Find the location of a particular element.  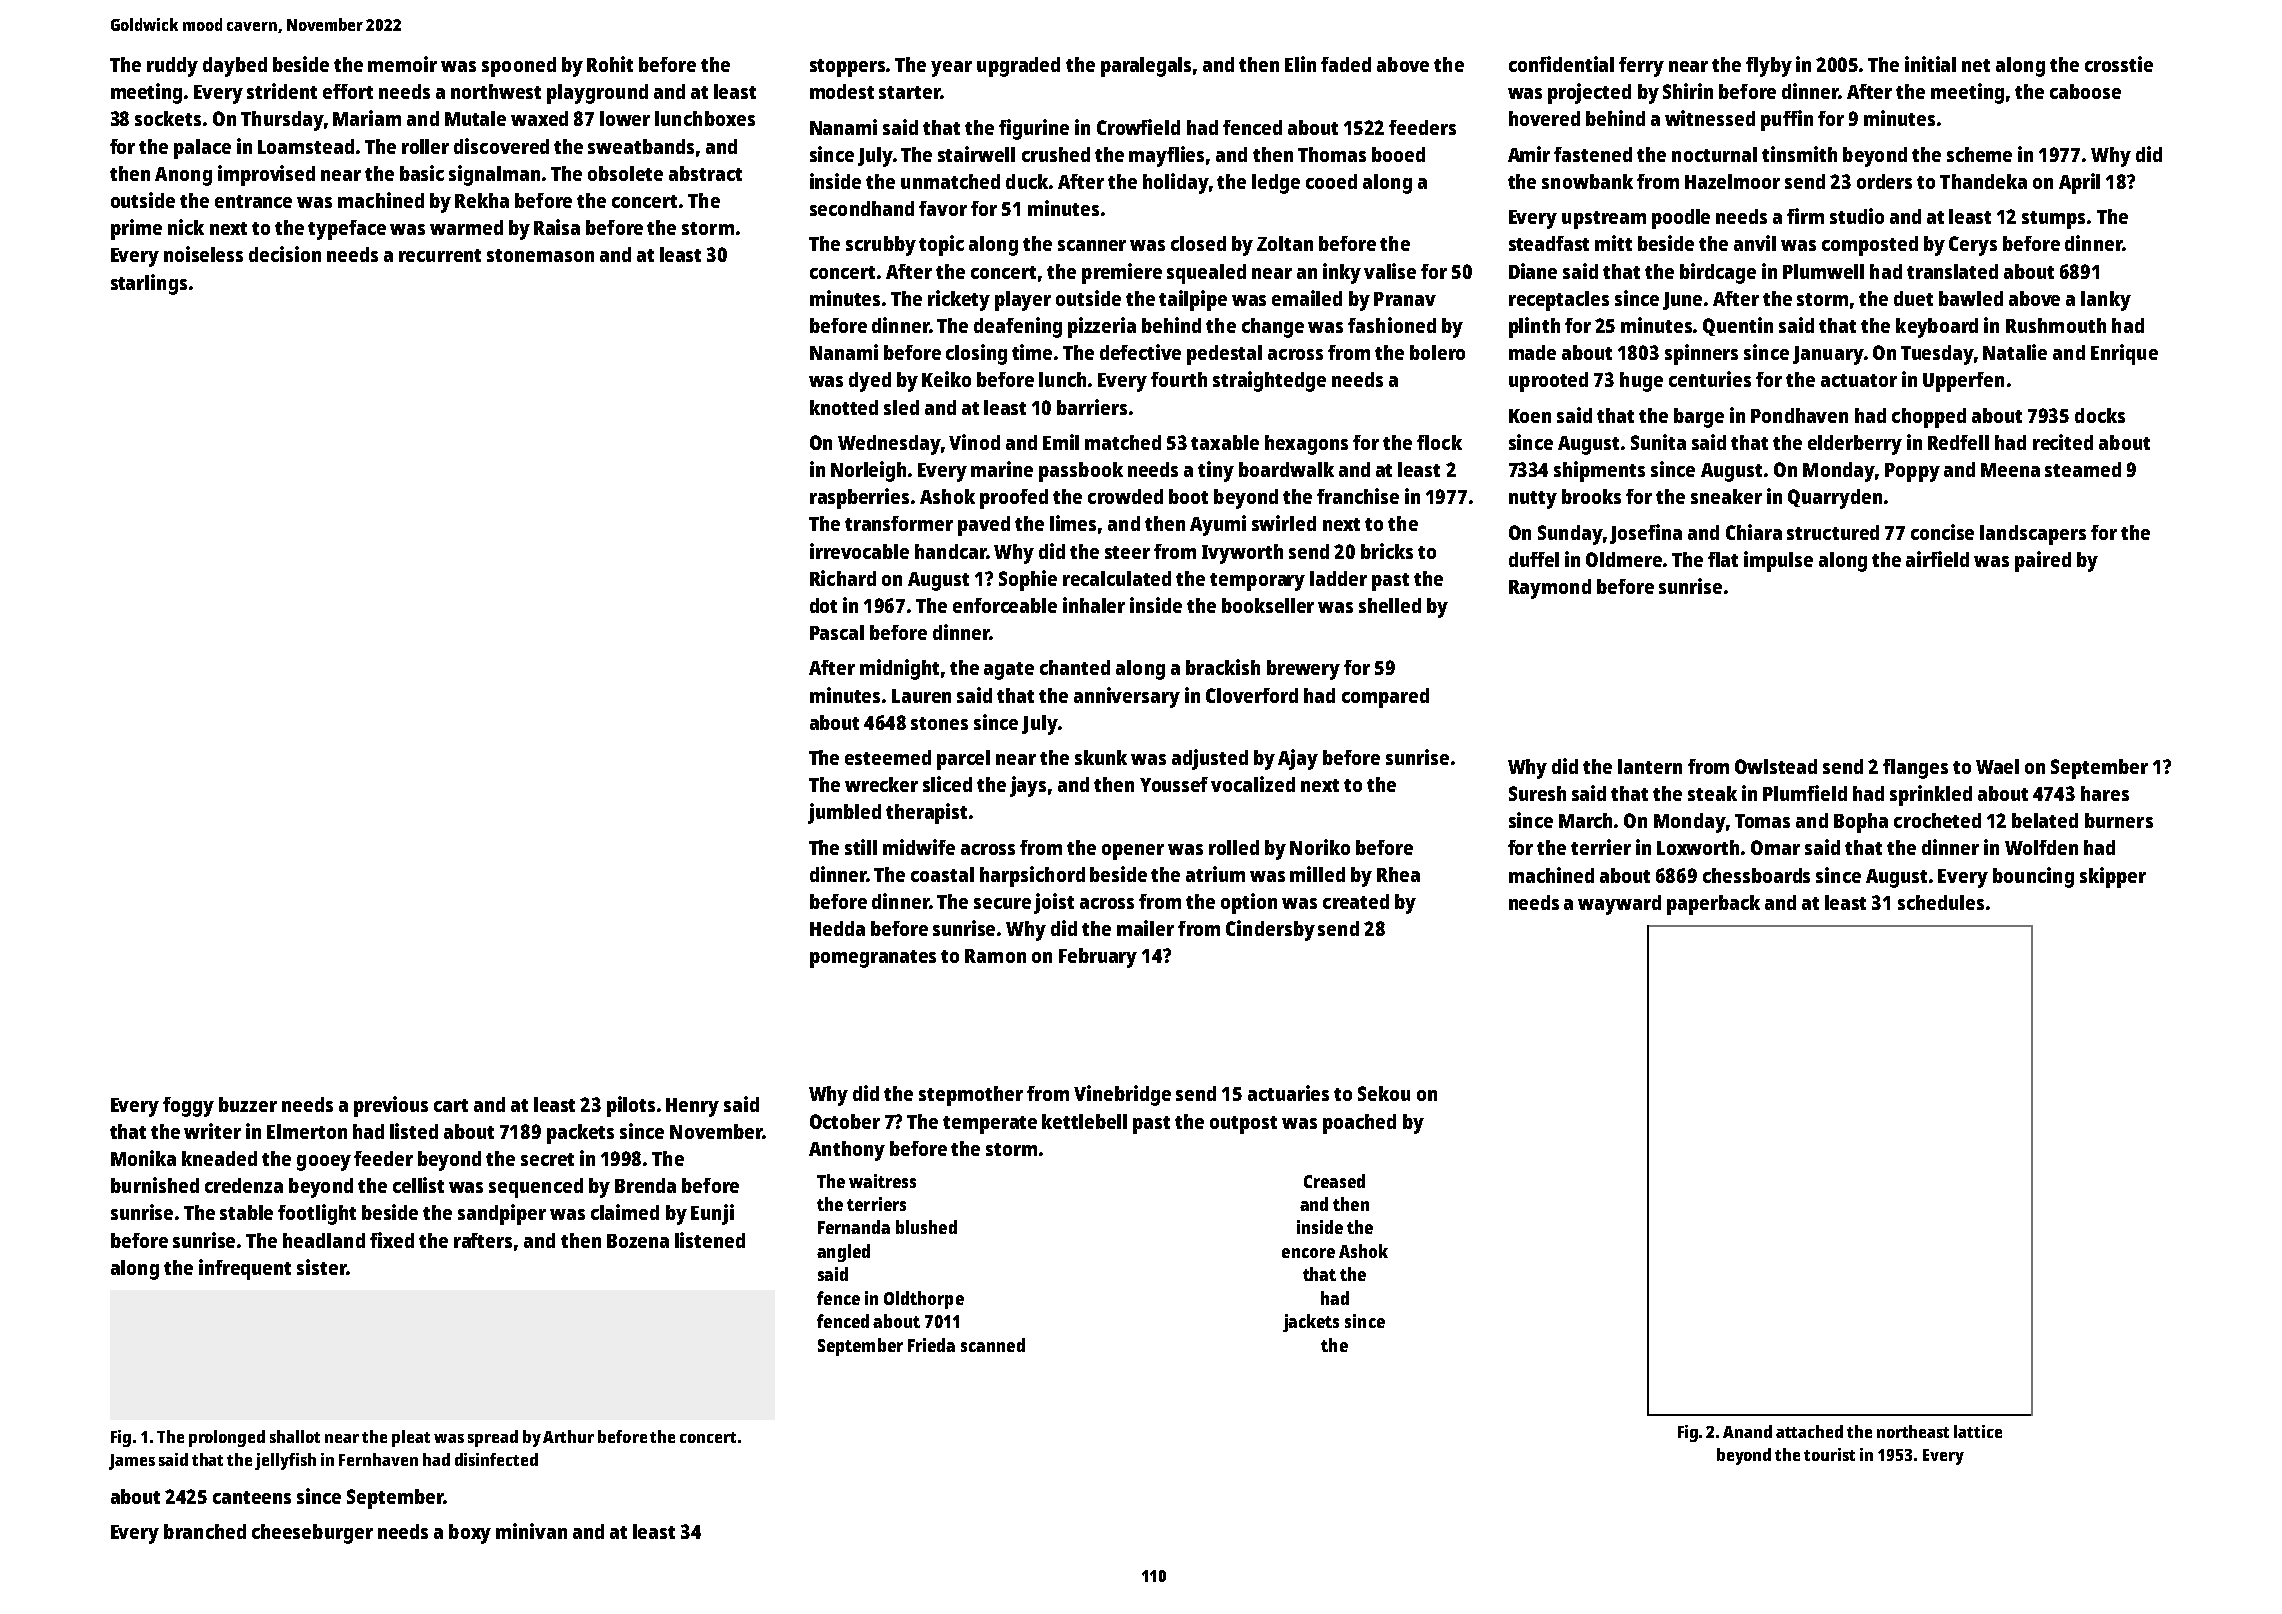

sequenced is located at coordinates (536, 1188).
